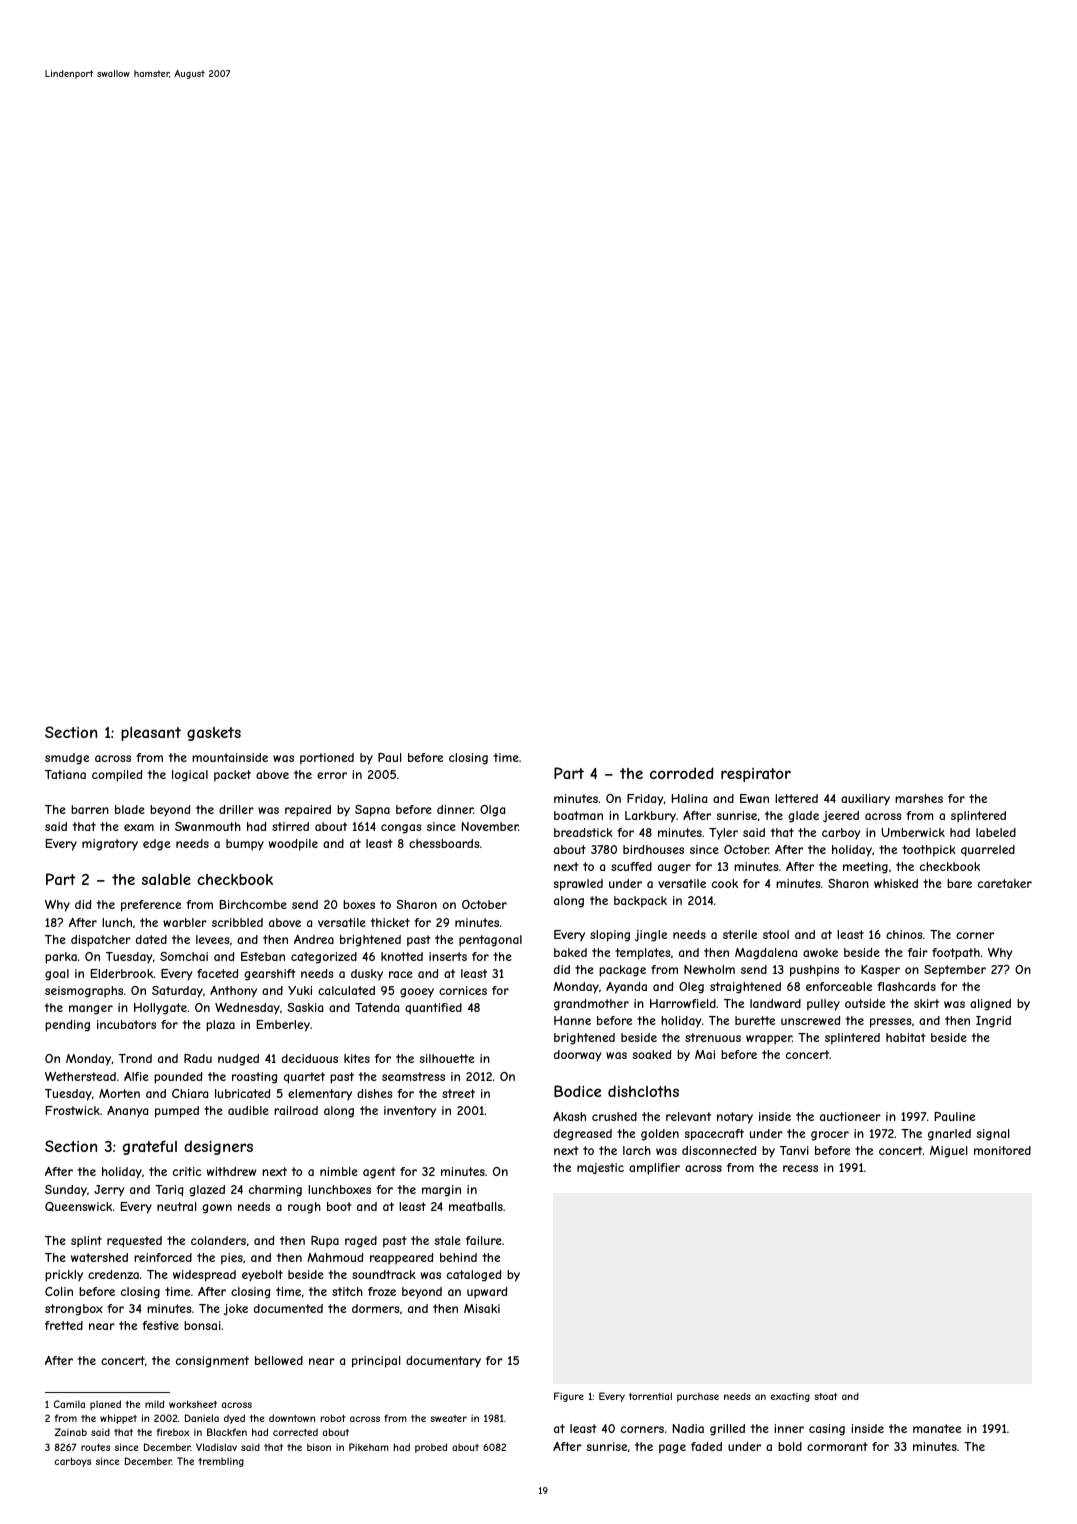 The image size is (1077, 1524). I want to click on signal, so click(993, 1135).
